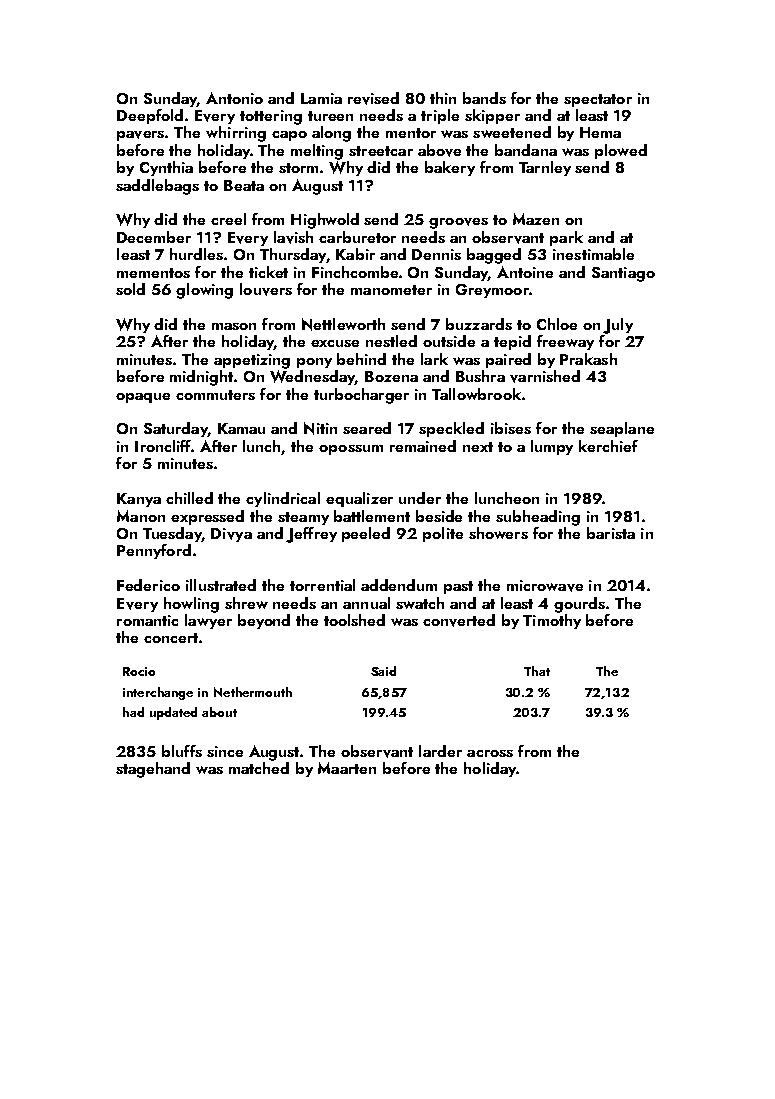 This screenshot has width=775, height=1099. Describe the element at coordinates (451, 429) in the screenshot. I see `speckled` at that location.
